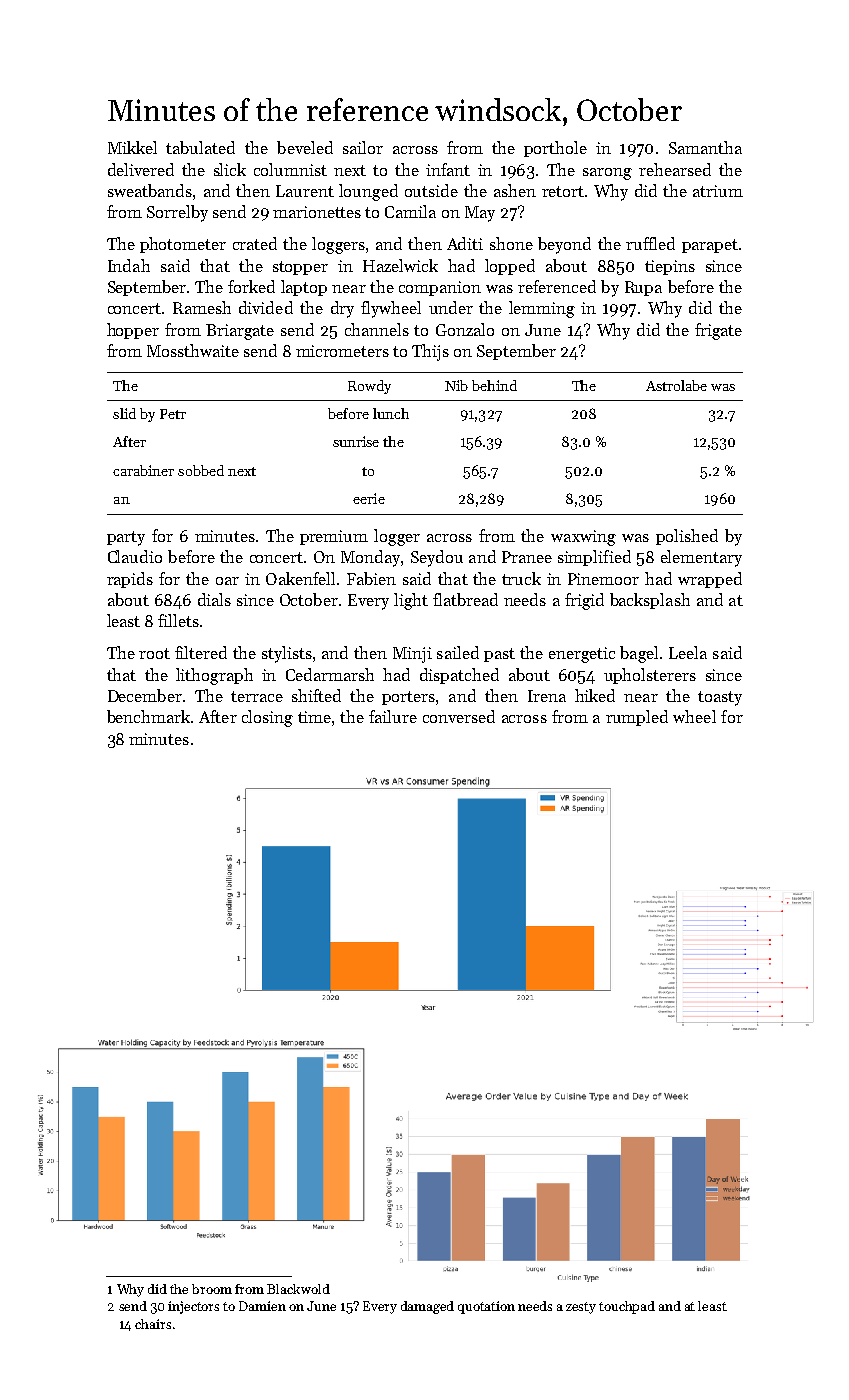 The width and height of the image is (849, 1400). What do you see at coordinates (555, 149) in the image?
I see `porthole` at bounding box center [555, 149].
